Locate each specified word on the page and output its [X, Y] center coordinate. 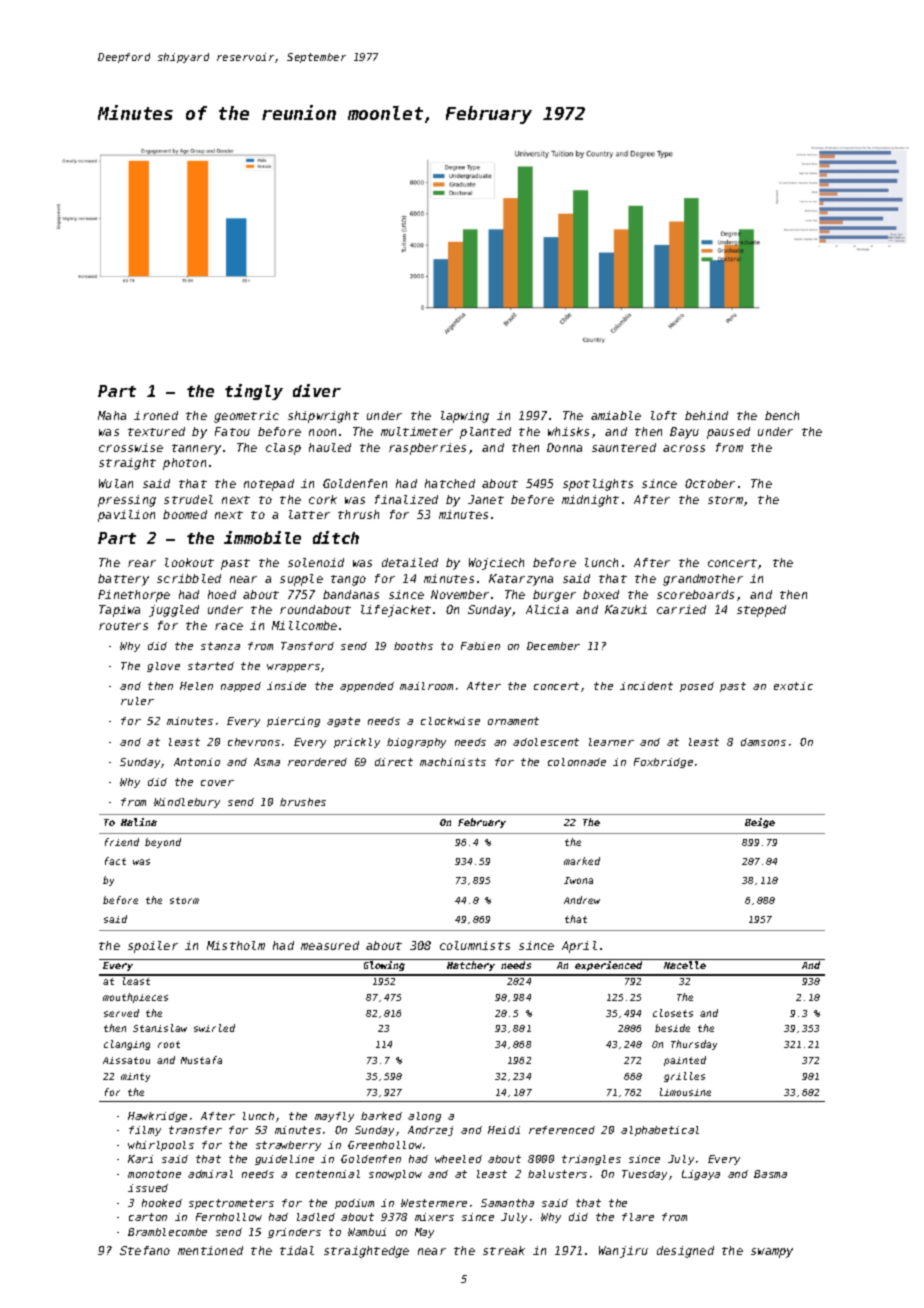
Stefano [145, 1250]
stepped [761, 611]
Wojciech [496, 564]
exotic [793, 686]
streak [504, 1250]
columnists [475, 945]
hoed [222, 594]
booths [413, 646]
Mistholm [236, 945]
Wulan [116, 483]
